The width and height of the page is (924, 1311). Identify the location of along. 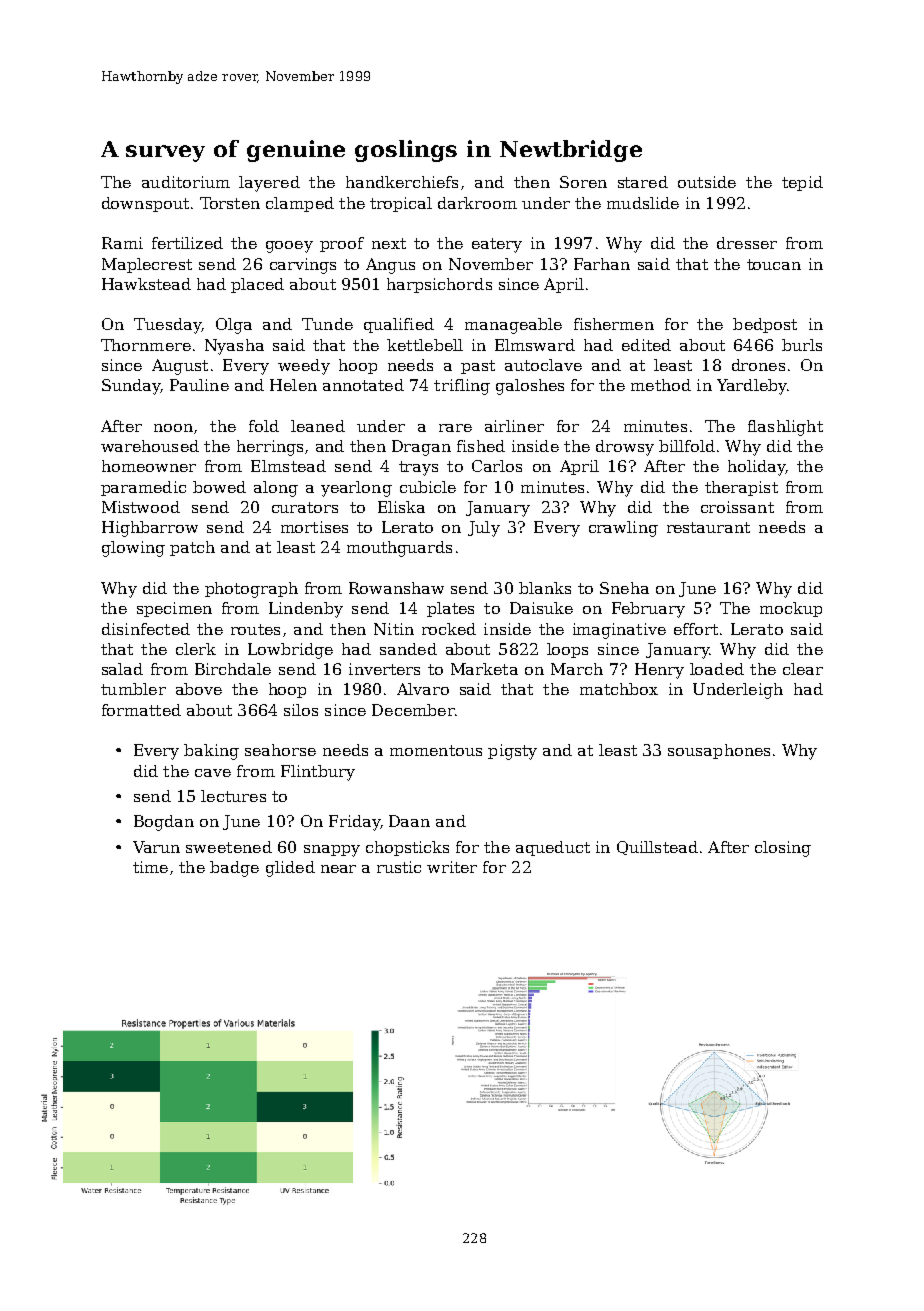
(276, 489).
